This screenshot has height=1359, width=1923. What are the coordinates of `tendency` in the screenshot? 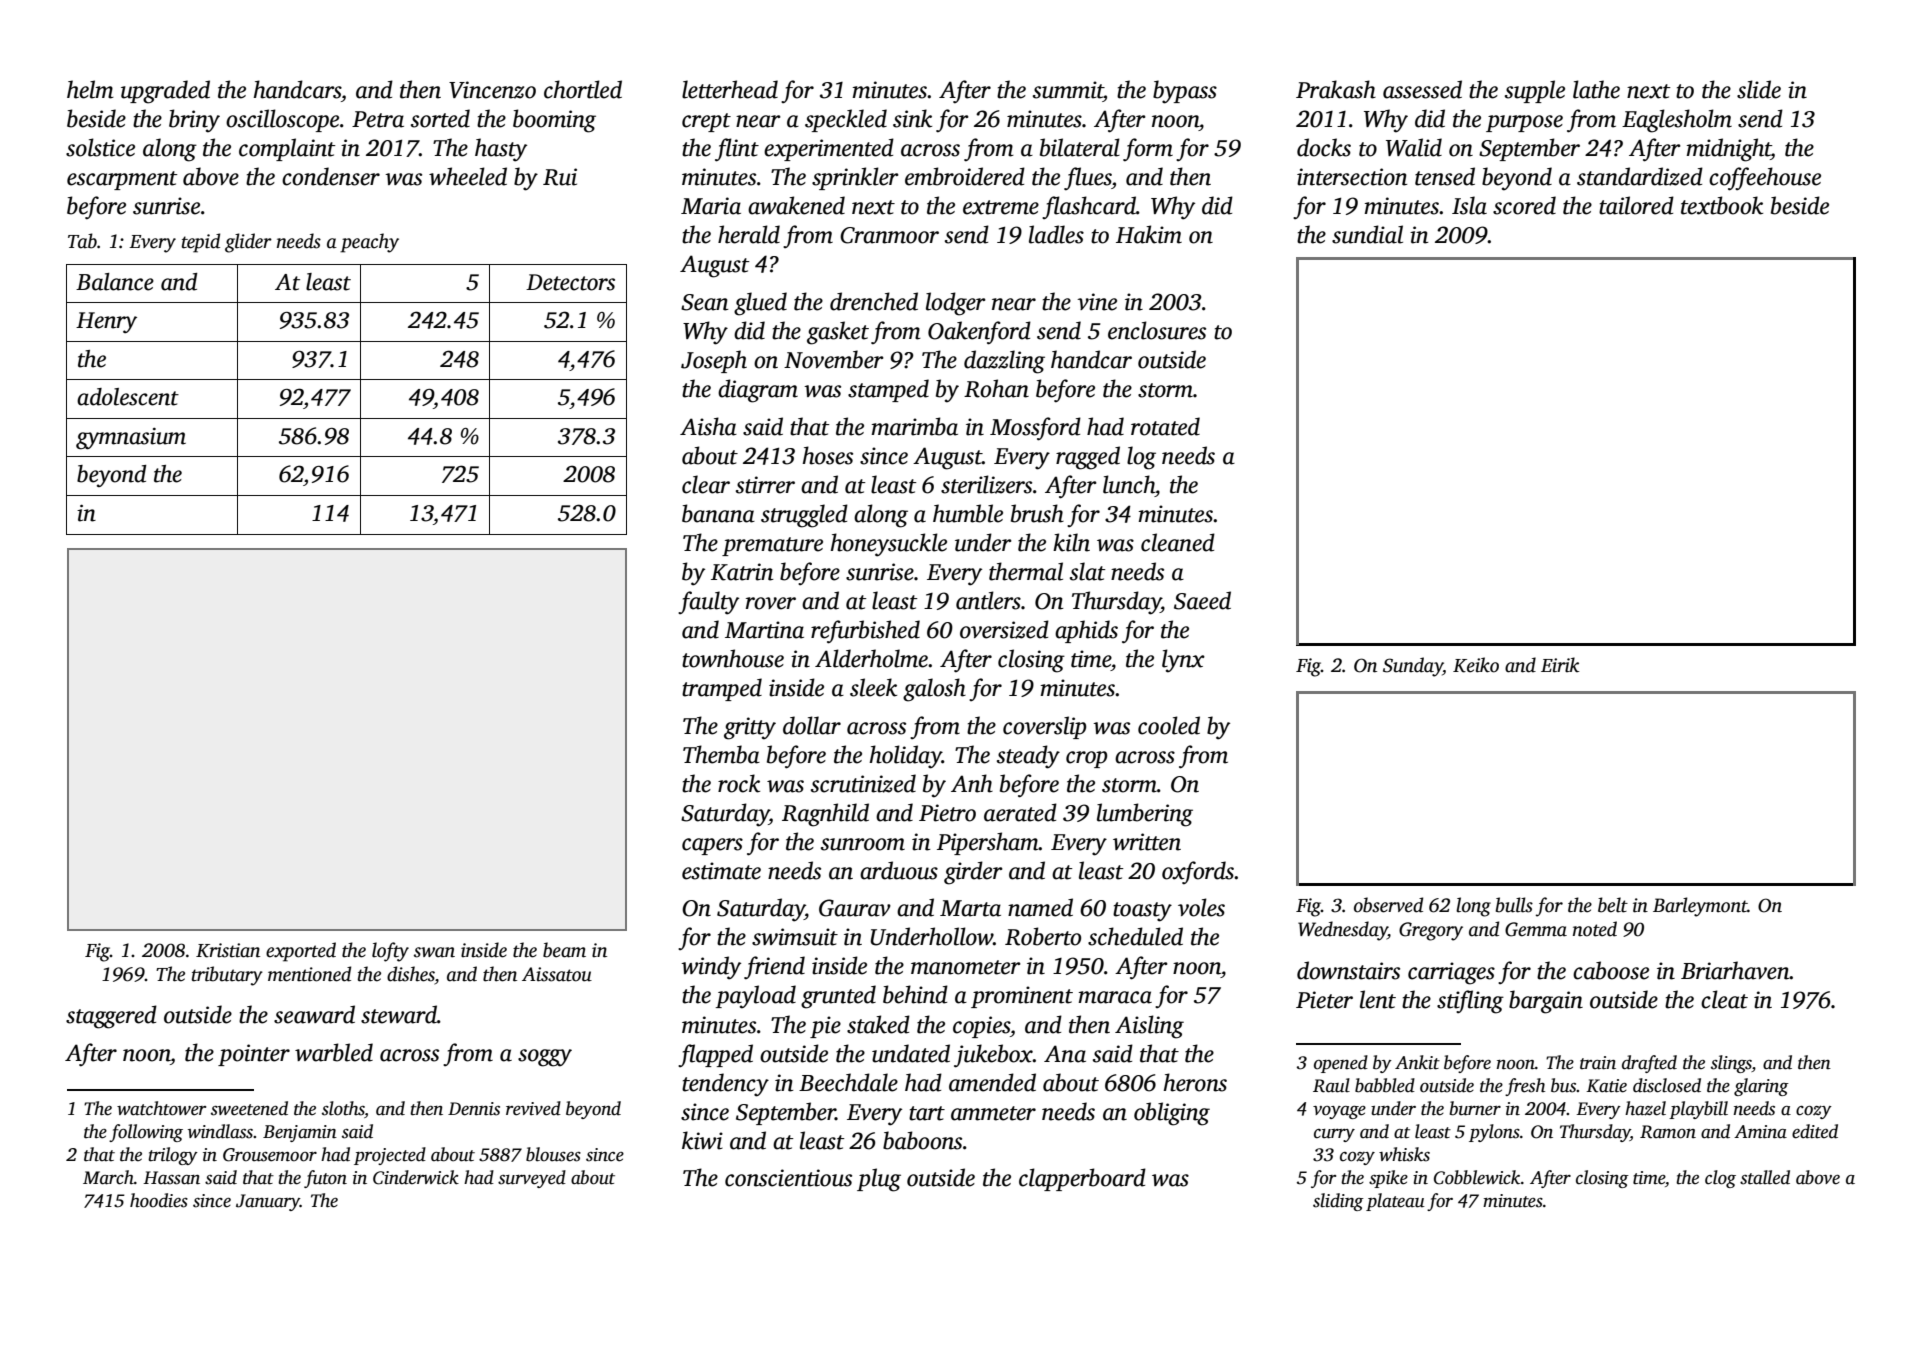 It's located at (725, 1085).
